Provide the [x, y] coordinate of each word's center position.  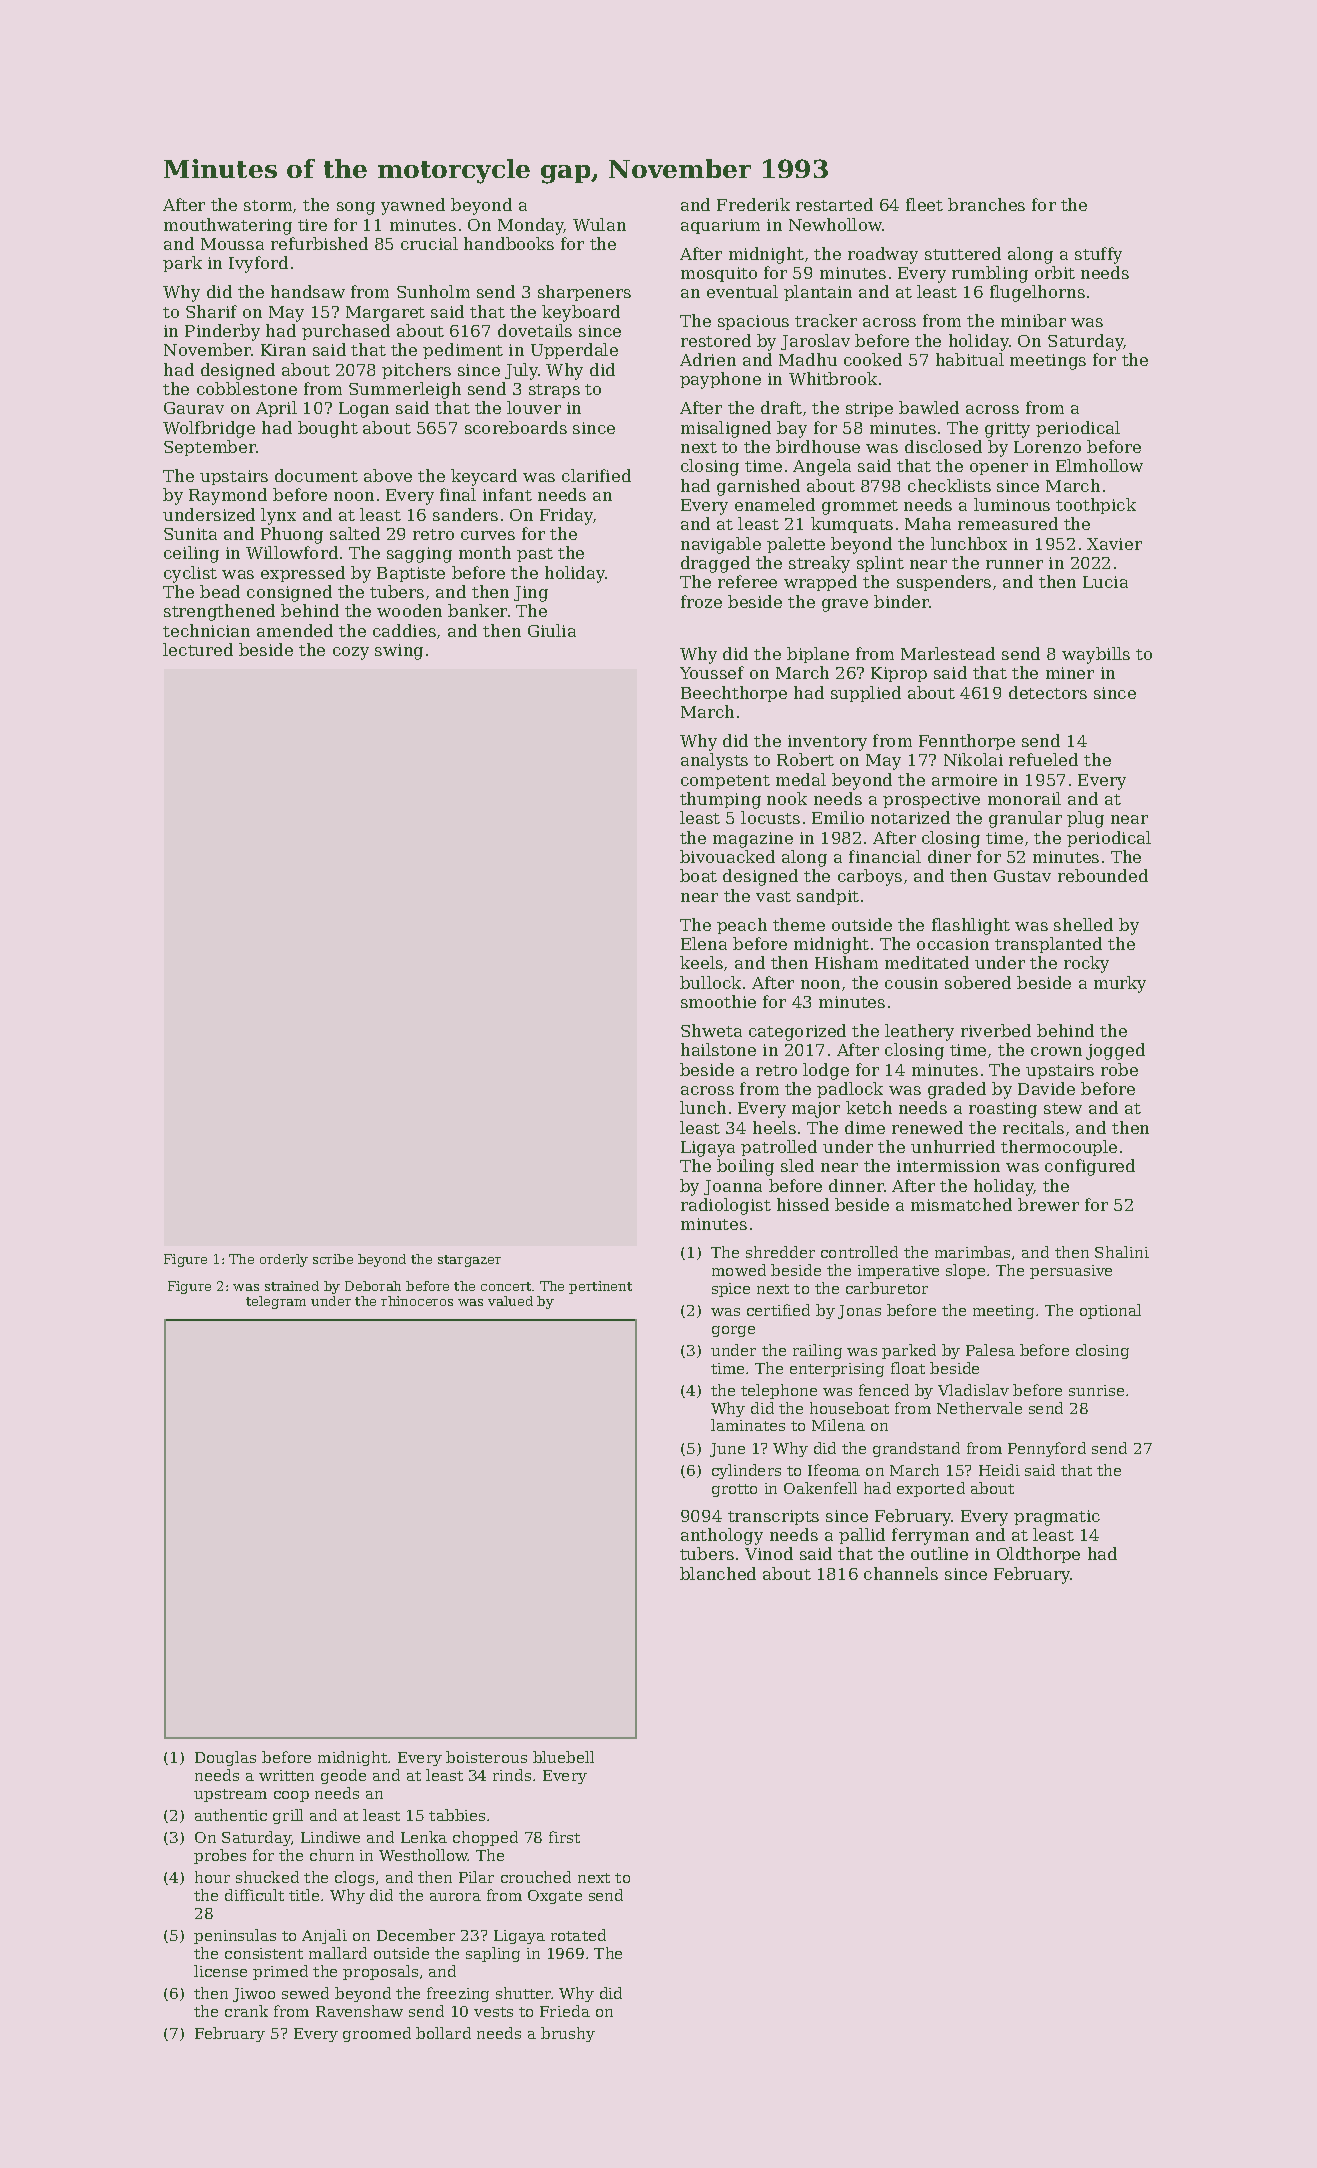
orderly [284, 1260]
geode [343, 1776]
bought [328, 429]
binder [901, 601]
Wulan [599, 224]
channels [901, 1573]
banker [477, 610]
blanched [718, 1573]
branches [986, 204]
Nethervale [979, 1408]
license [220, 1971]
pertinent [600, 1287]
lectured [198, 649]
